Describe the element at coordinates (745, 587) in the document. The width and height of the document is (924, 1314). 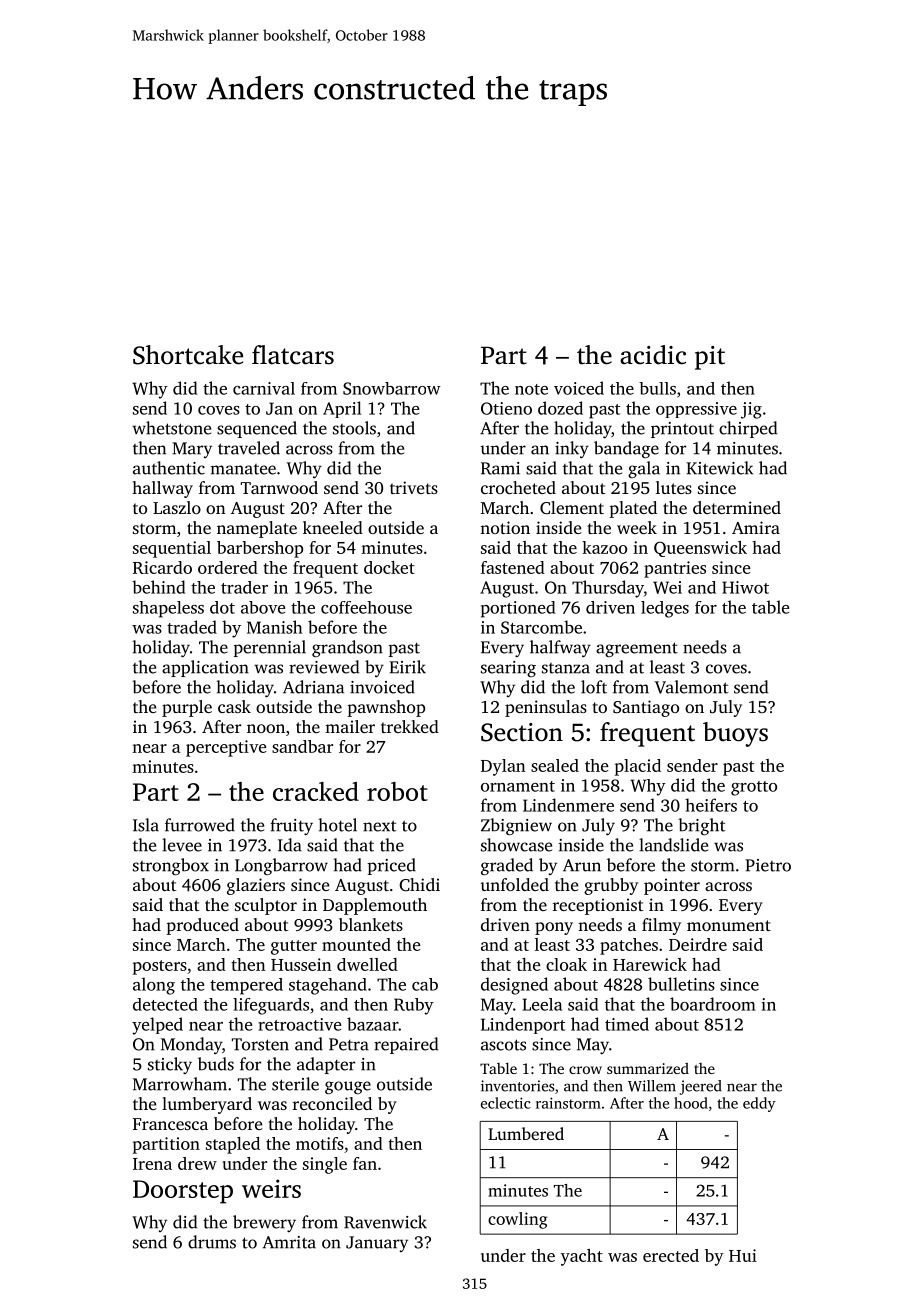
I see `Hiwot` at that location.
